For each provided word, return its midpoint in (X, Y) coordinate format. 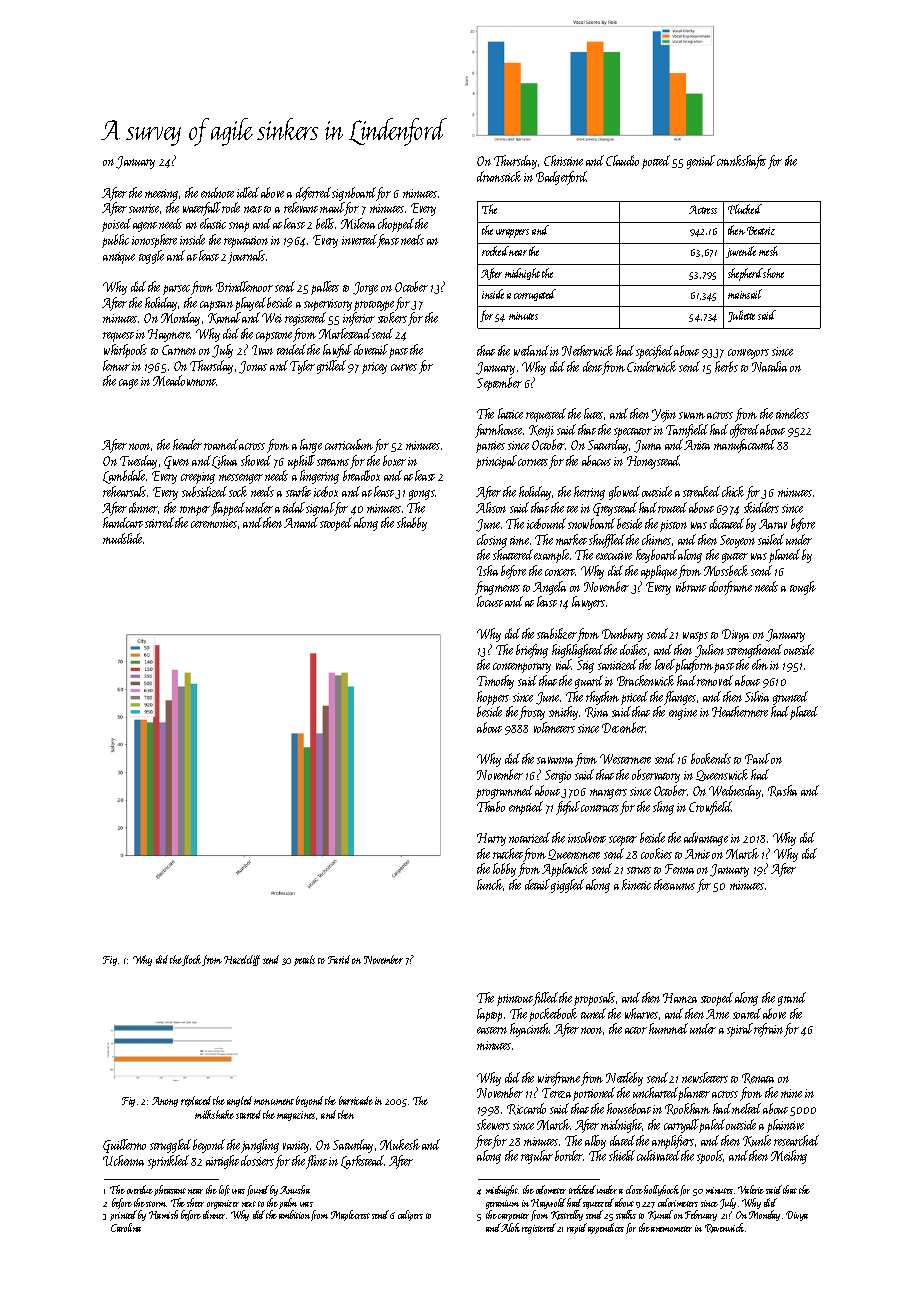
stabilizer (557, 633)
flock (192, 960)
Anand (301, 522)
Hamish (163, 1214)
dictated (727, 523)
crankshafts (741, 162)
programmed (504, 792)
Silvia (757, 696)
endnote (217, 192)
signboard (354, 194)
